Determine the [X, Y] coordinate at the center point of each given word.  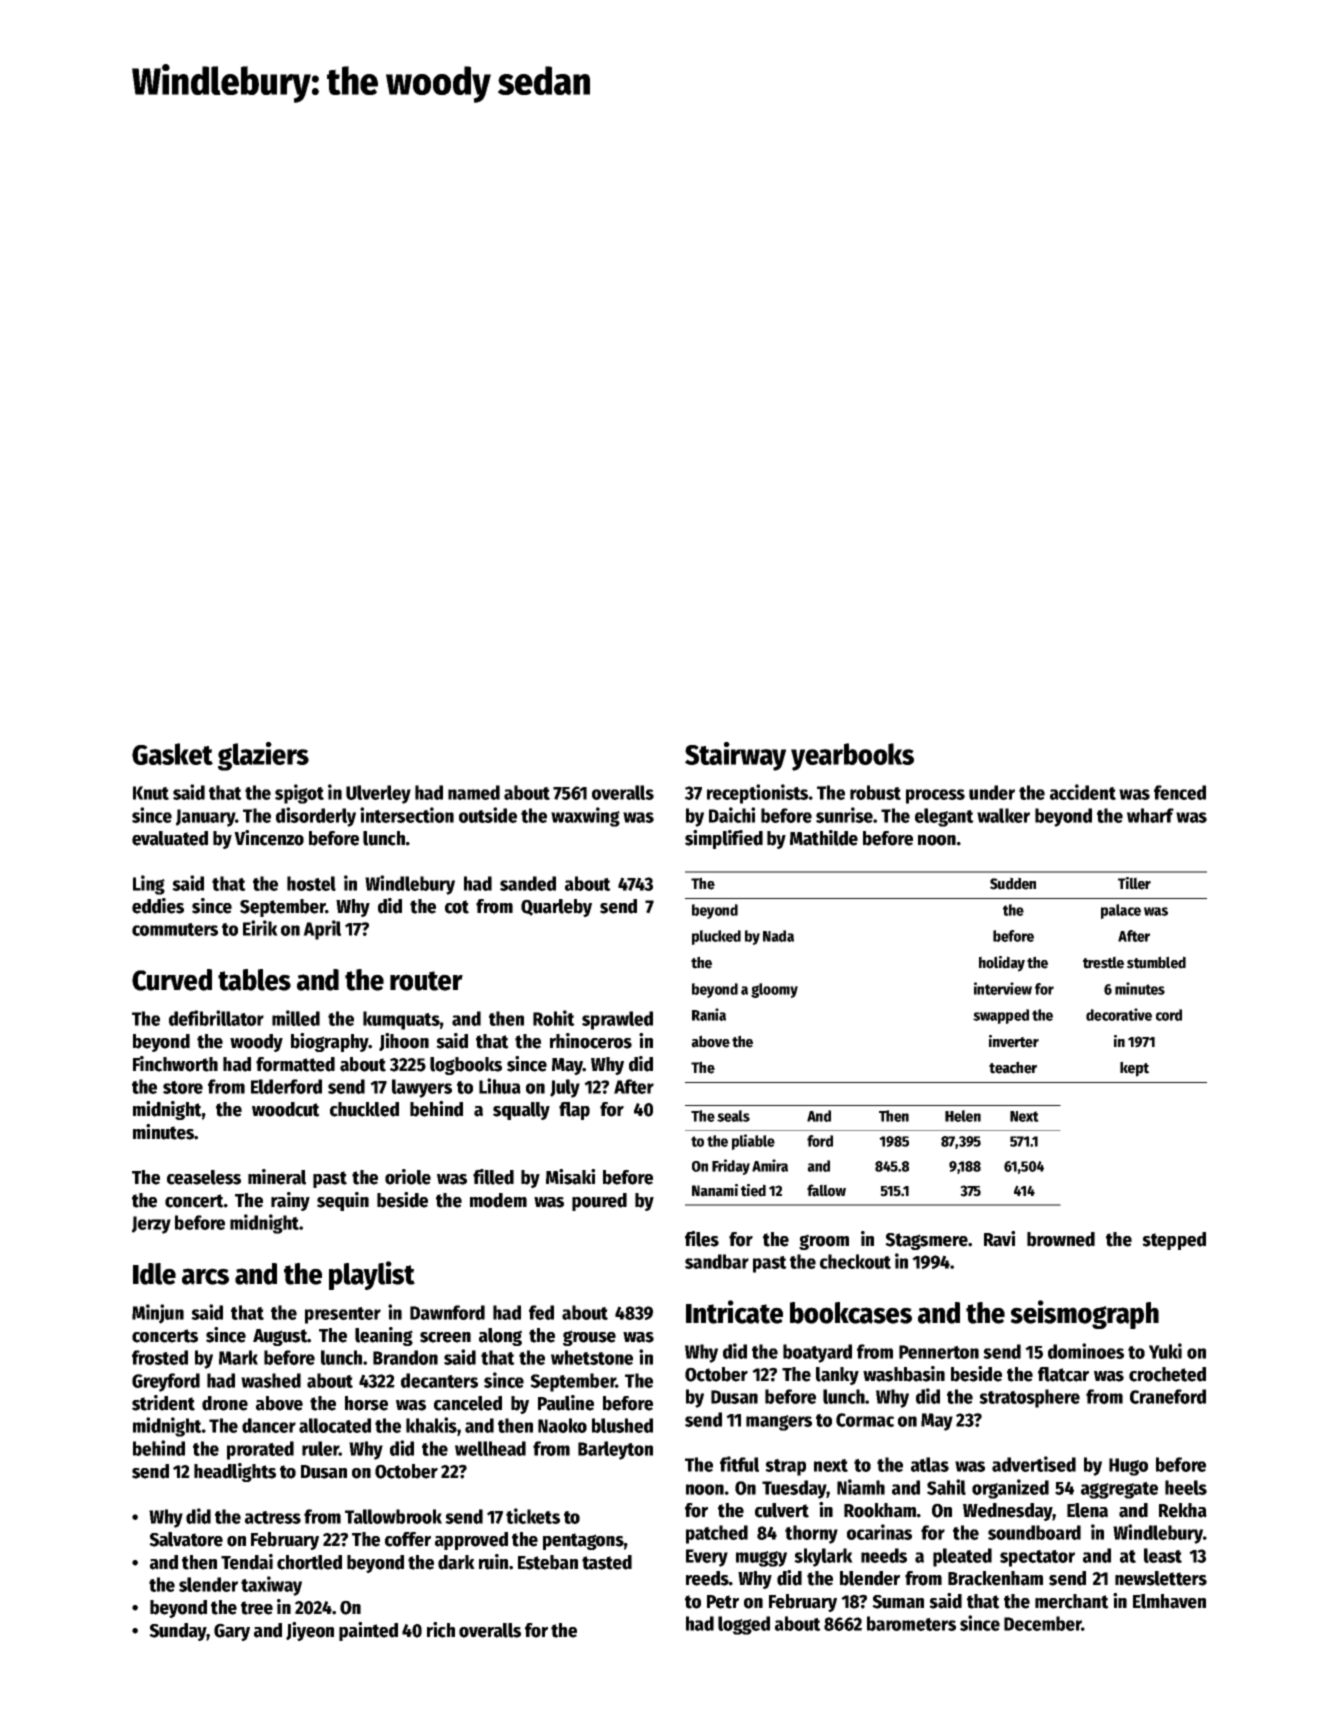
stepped [1174, 1241]
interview [1003, 988]
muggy [761, 1559]
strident [163, 1403]
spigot [299, 794]
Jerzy [151, 1225]
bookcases [851, 1313]
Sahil [946, 1487]
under [992, 792]
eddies [158, 906]
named [474, 792]
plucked [716, 937]
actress [273, 1517]
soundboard [1034, 1532]
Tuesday [794, 1489]
